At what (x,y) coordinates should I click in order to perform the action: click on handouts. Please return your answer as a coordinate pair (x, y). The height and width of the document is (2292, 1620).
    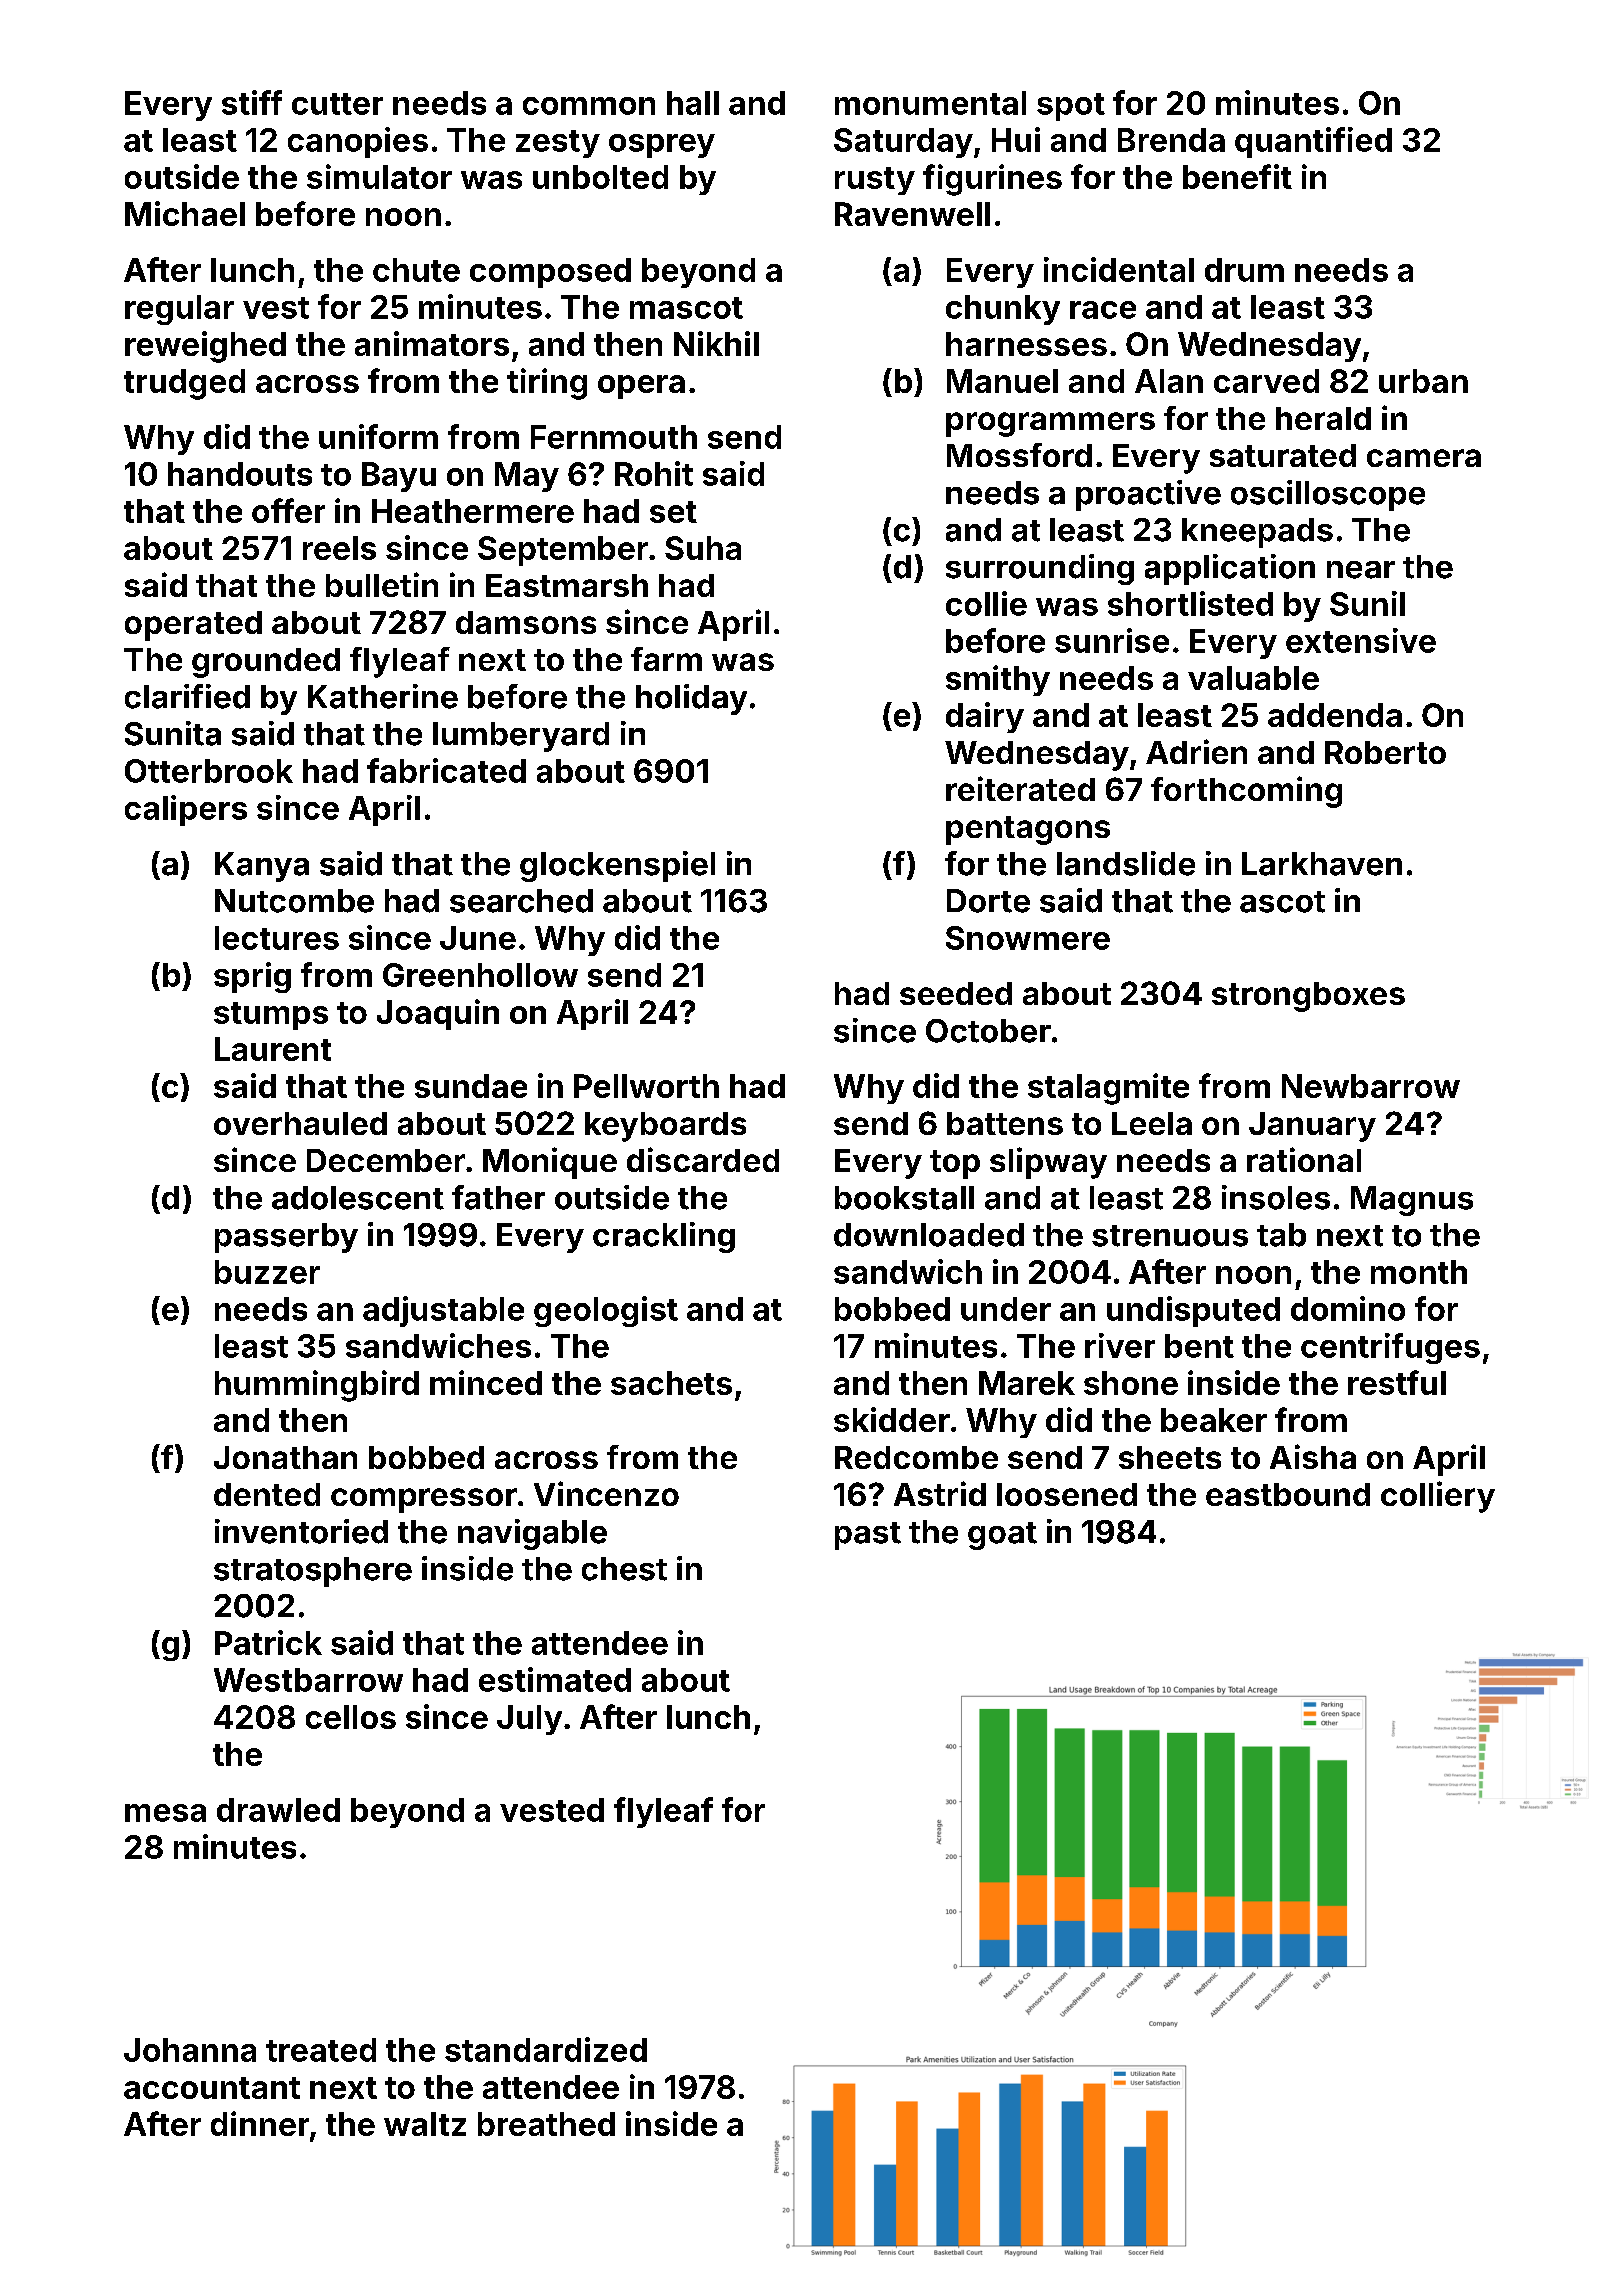
    Looking at the image, I should click on (240, 474).
